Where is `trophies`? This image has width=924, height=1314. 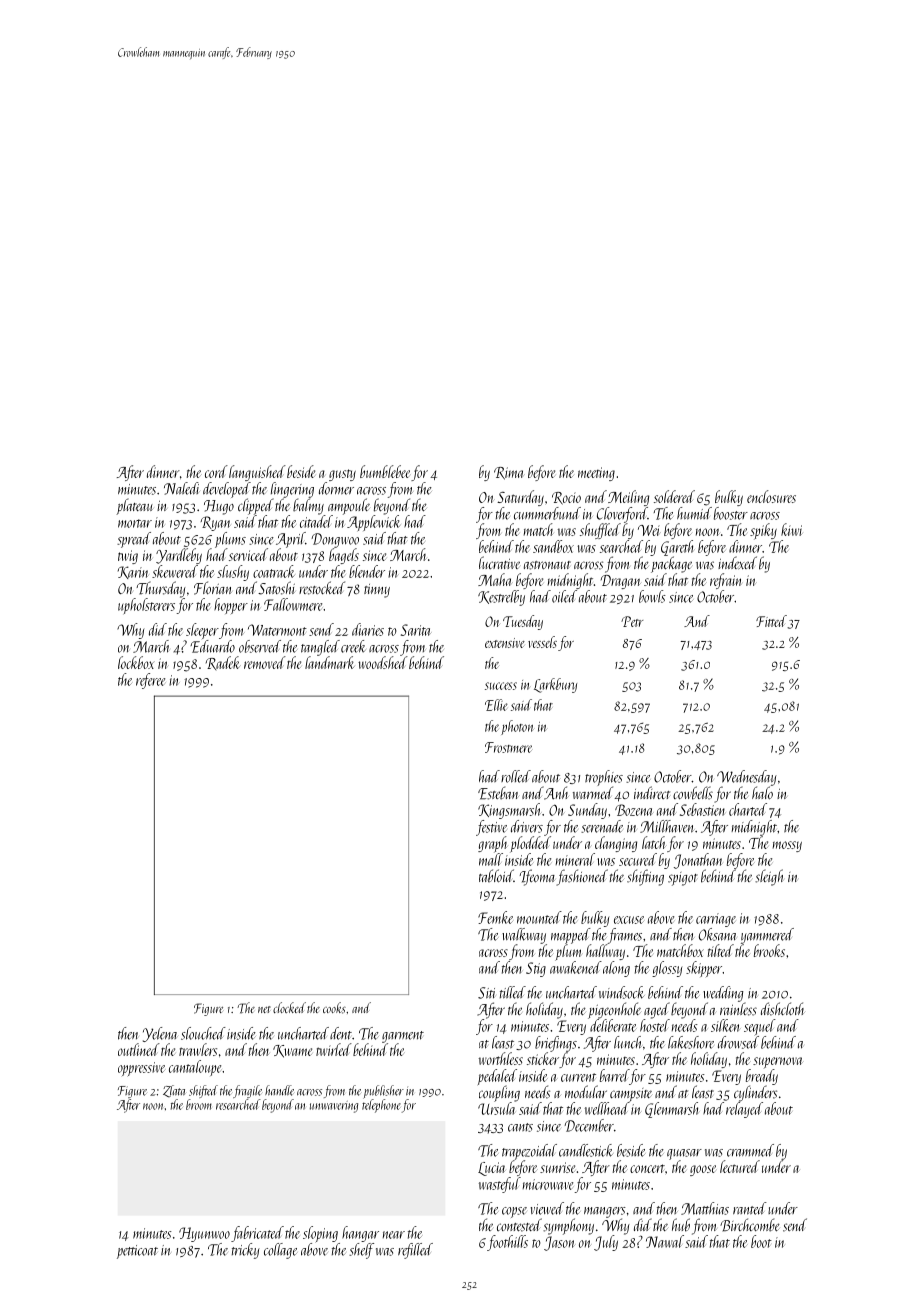
trophies is located at coordinates (604, 778).
